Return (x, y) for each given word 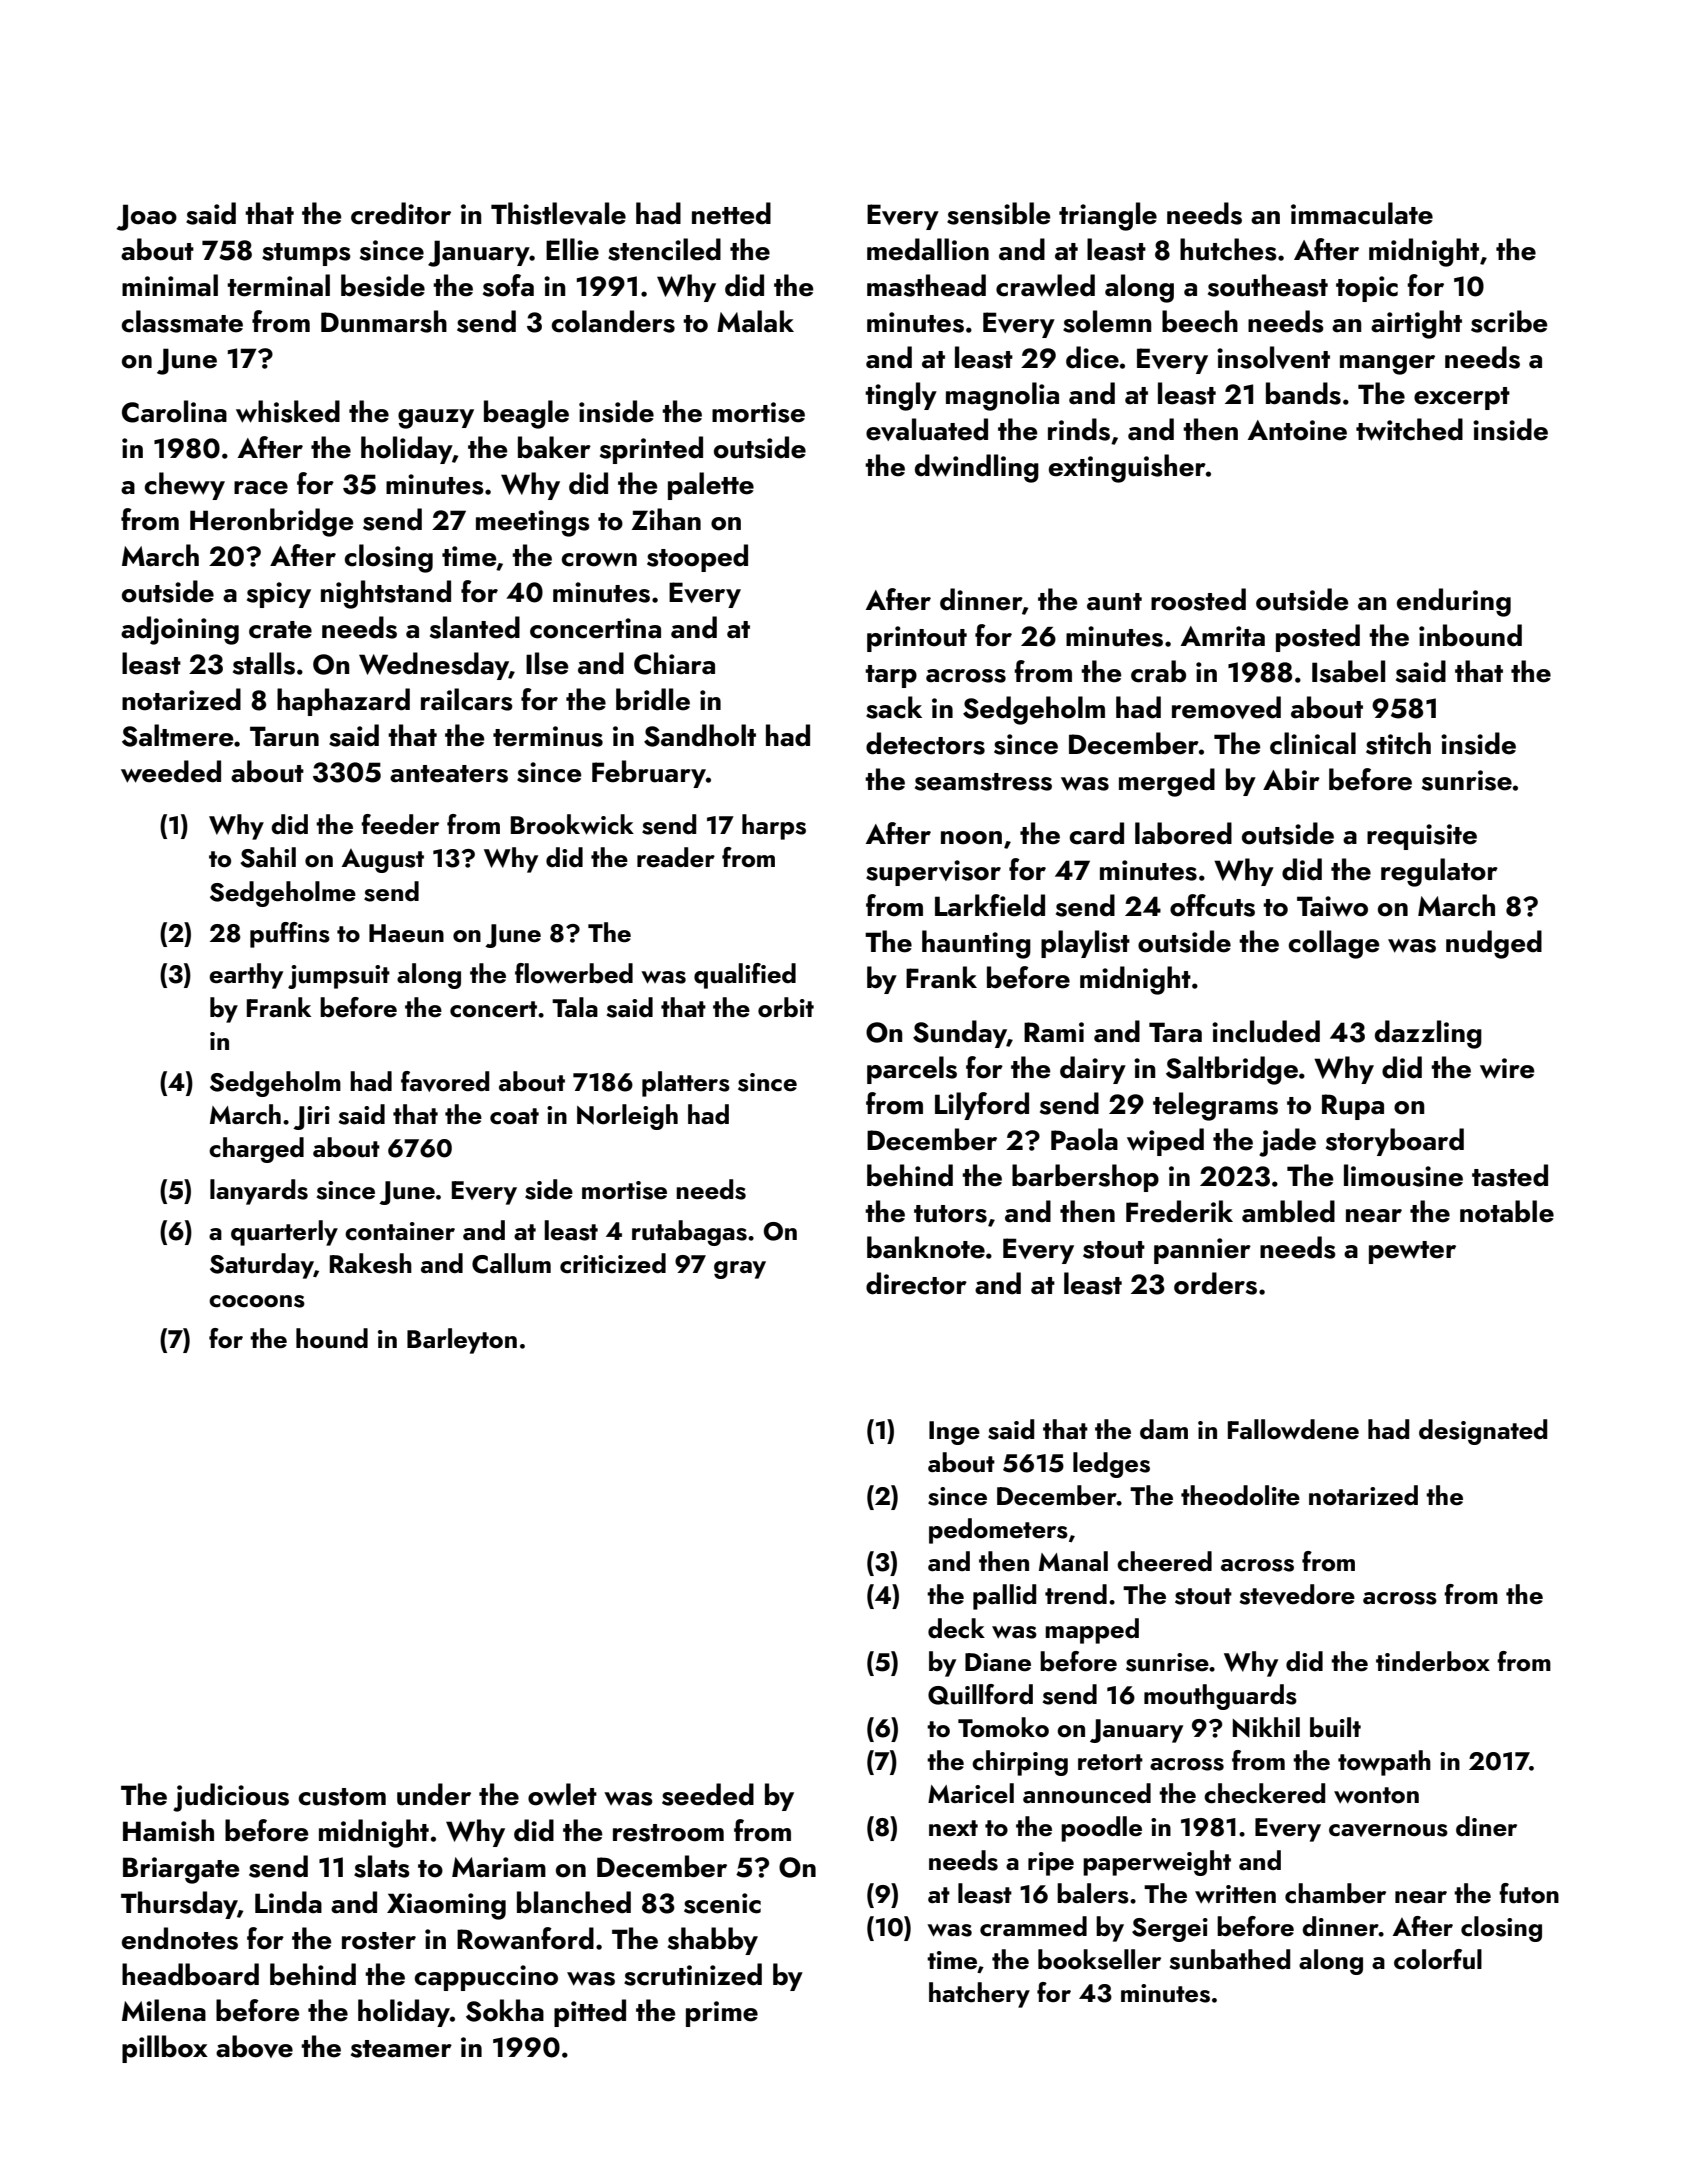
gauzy (436, 419)
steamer (401, 2049)
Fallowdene (1293, 1429)
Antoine (1297, 430)
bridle (653, 699)
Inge (954, 1433)
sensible (999, 213)
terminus (548, 736)
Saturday (262, 1266)
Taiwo (1332, 906)
